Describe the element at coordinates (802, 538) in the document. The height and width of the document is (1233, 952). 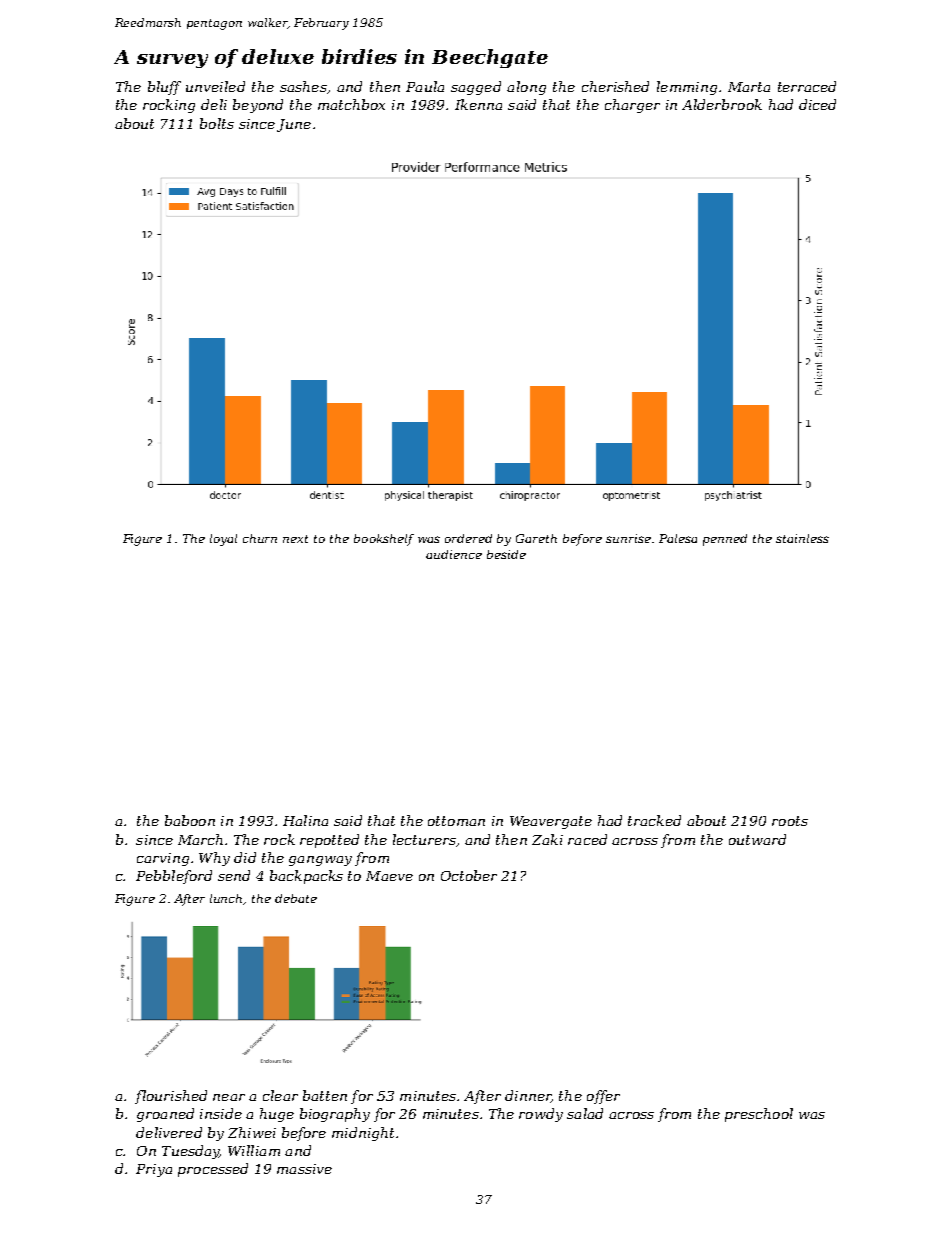
I see `stainless` at that location.
